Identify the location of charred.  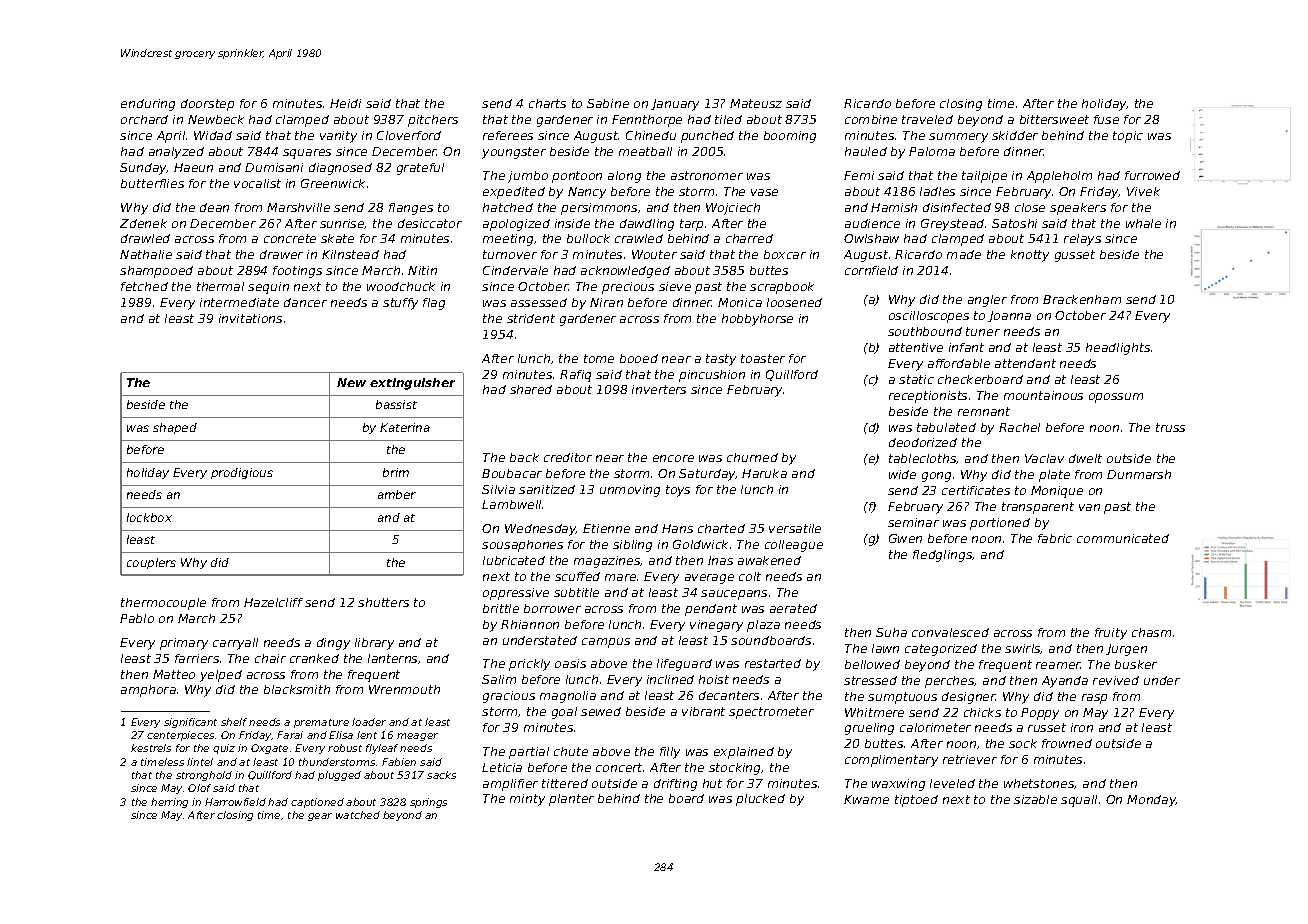
(749, 238).
